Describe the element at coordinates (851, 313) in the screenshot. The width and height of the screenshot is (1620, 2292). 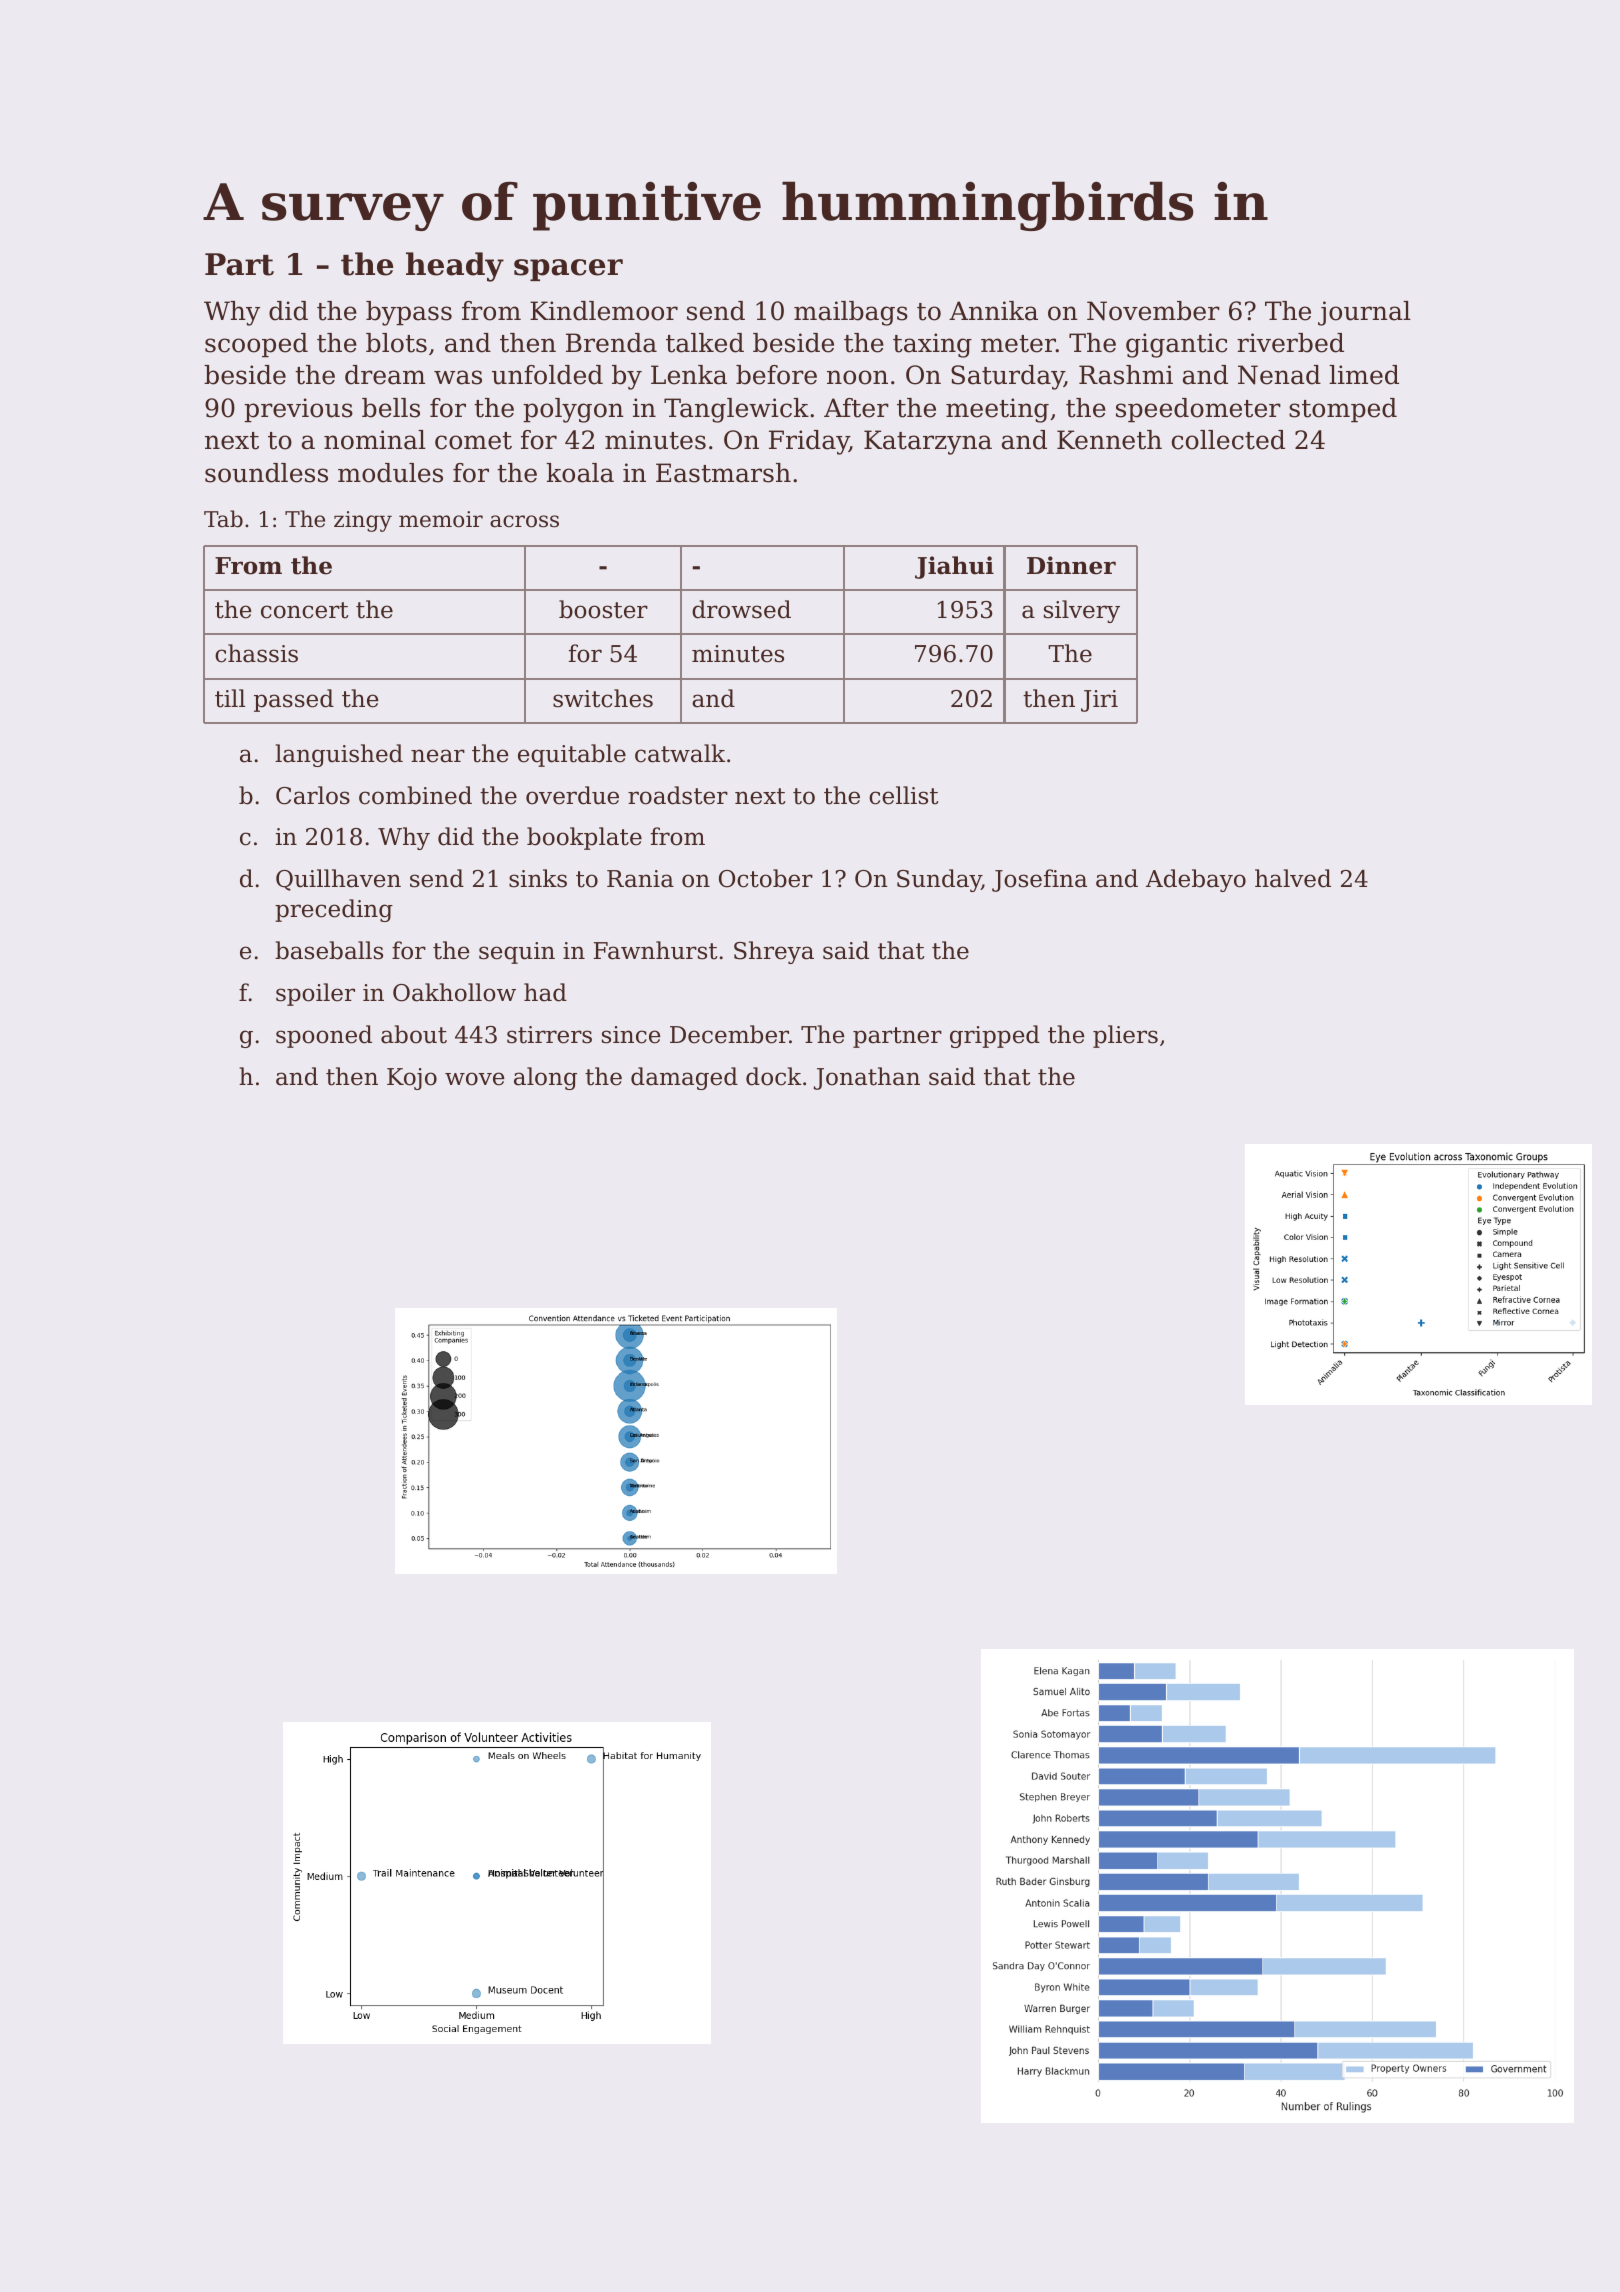
I see `mailbags` at that location.
